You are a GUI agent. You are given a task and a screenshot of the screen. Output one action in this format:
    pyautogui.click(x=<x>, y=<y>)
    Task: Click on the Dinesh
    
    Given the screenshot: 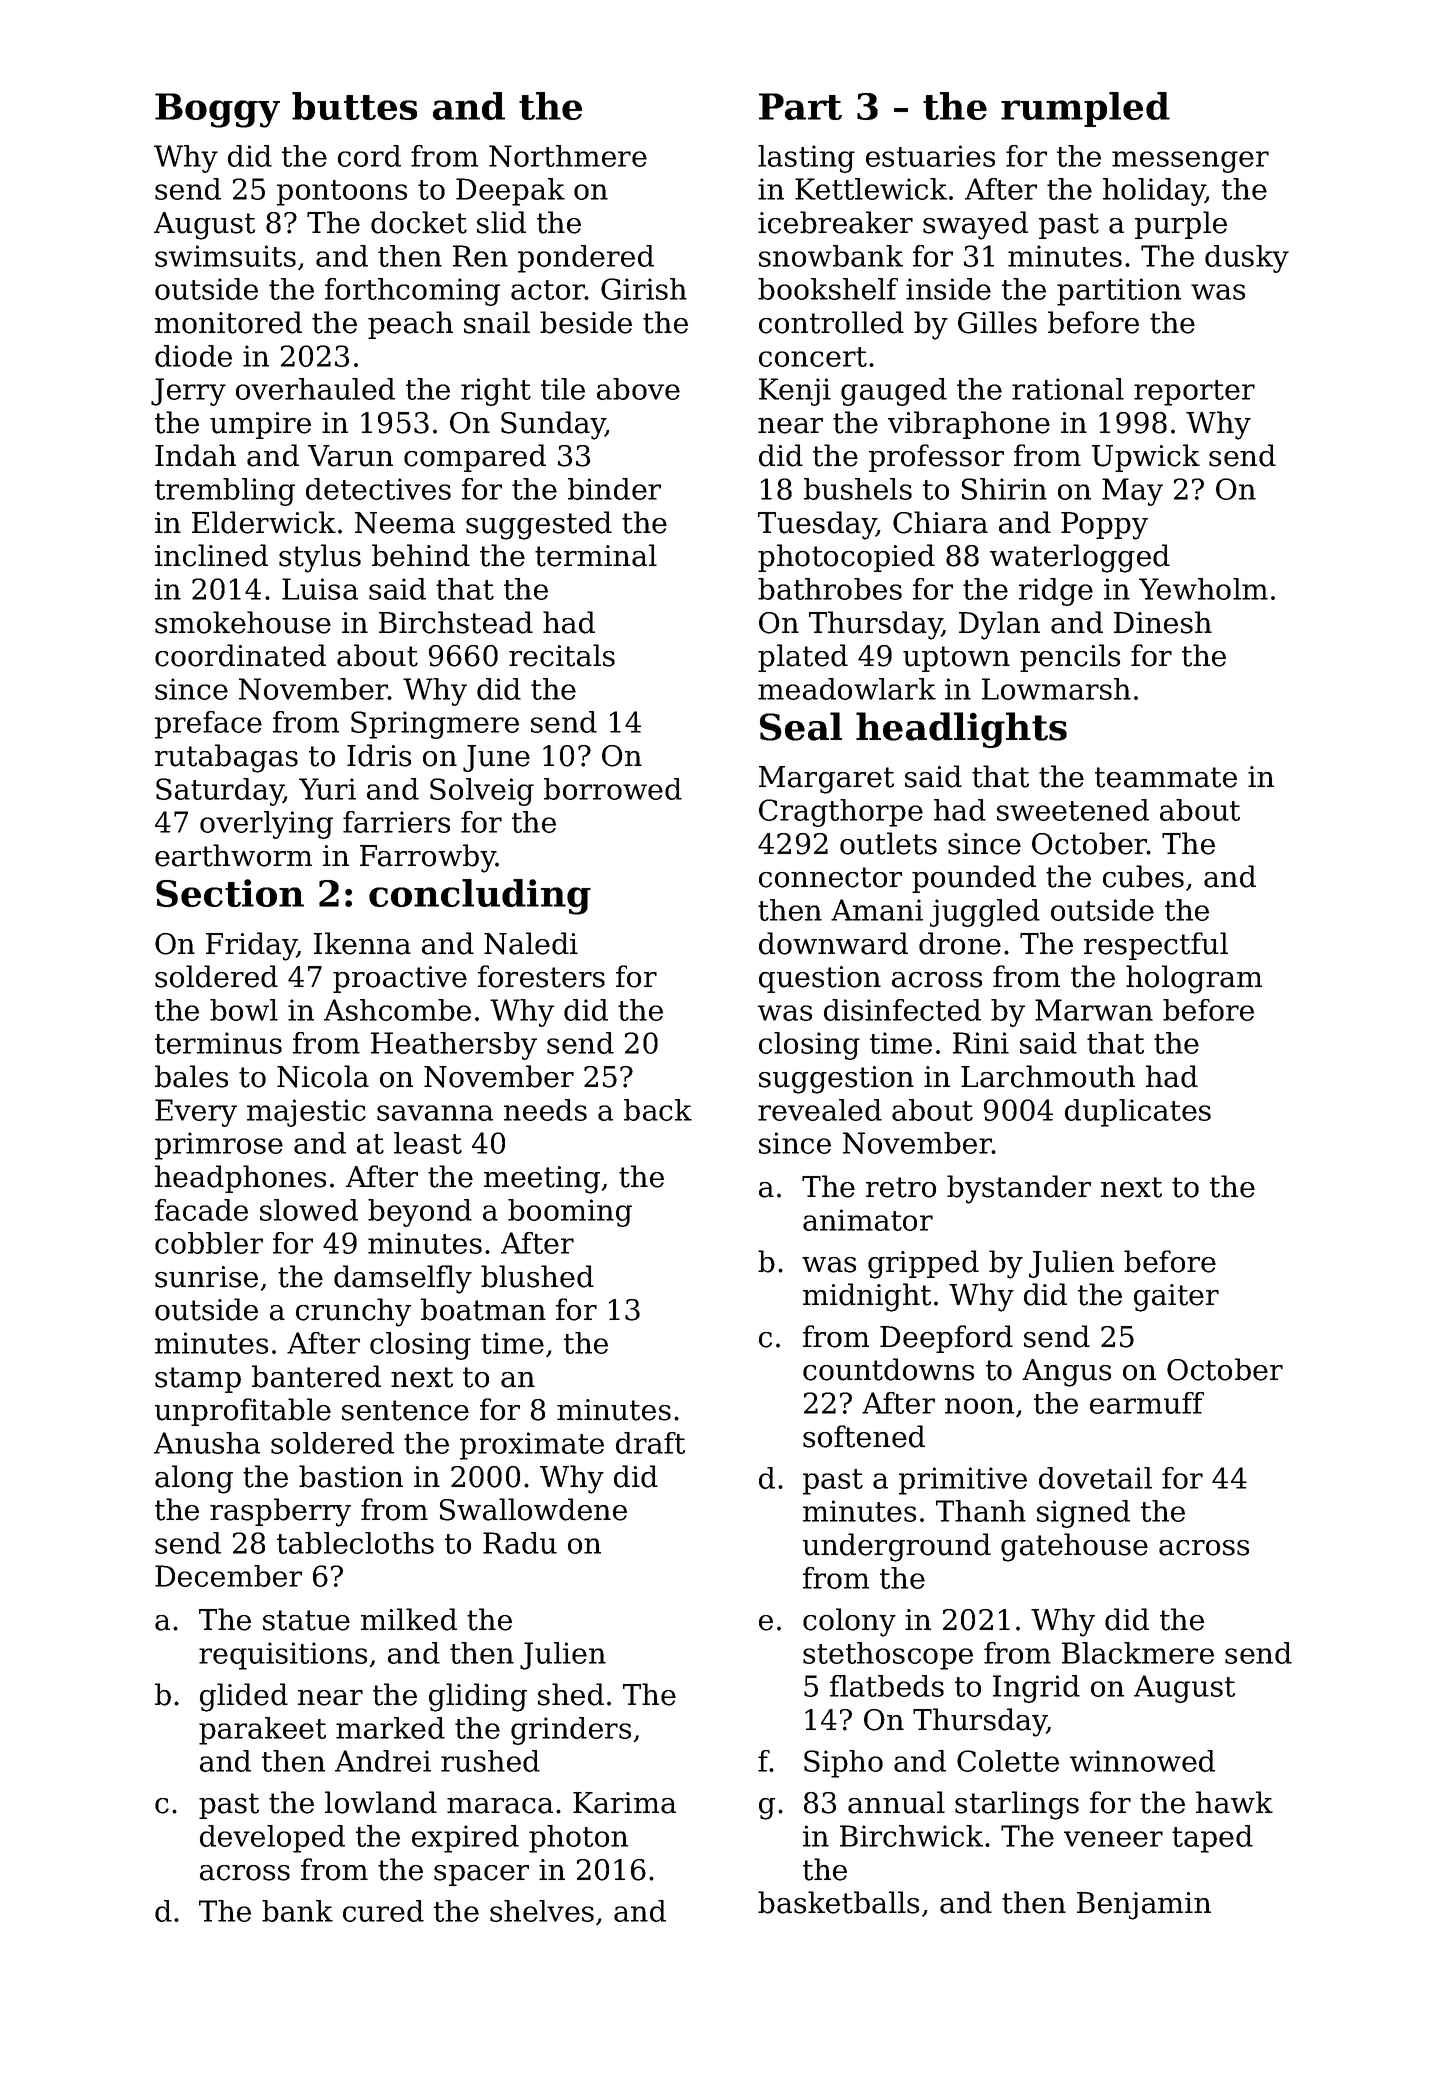 What is the action you would take?
    pyautogui.click(x=1163, y=622)
